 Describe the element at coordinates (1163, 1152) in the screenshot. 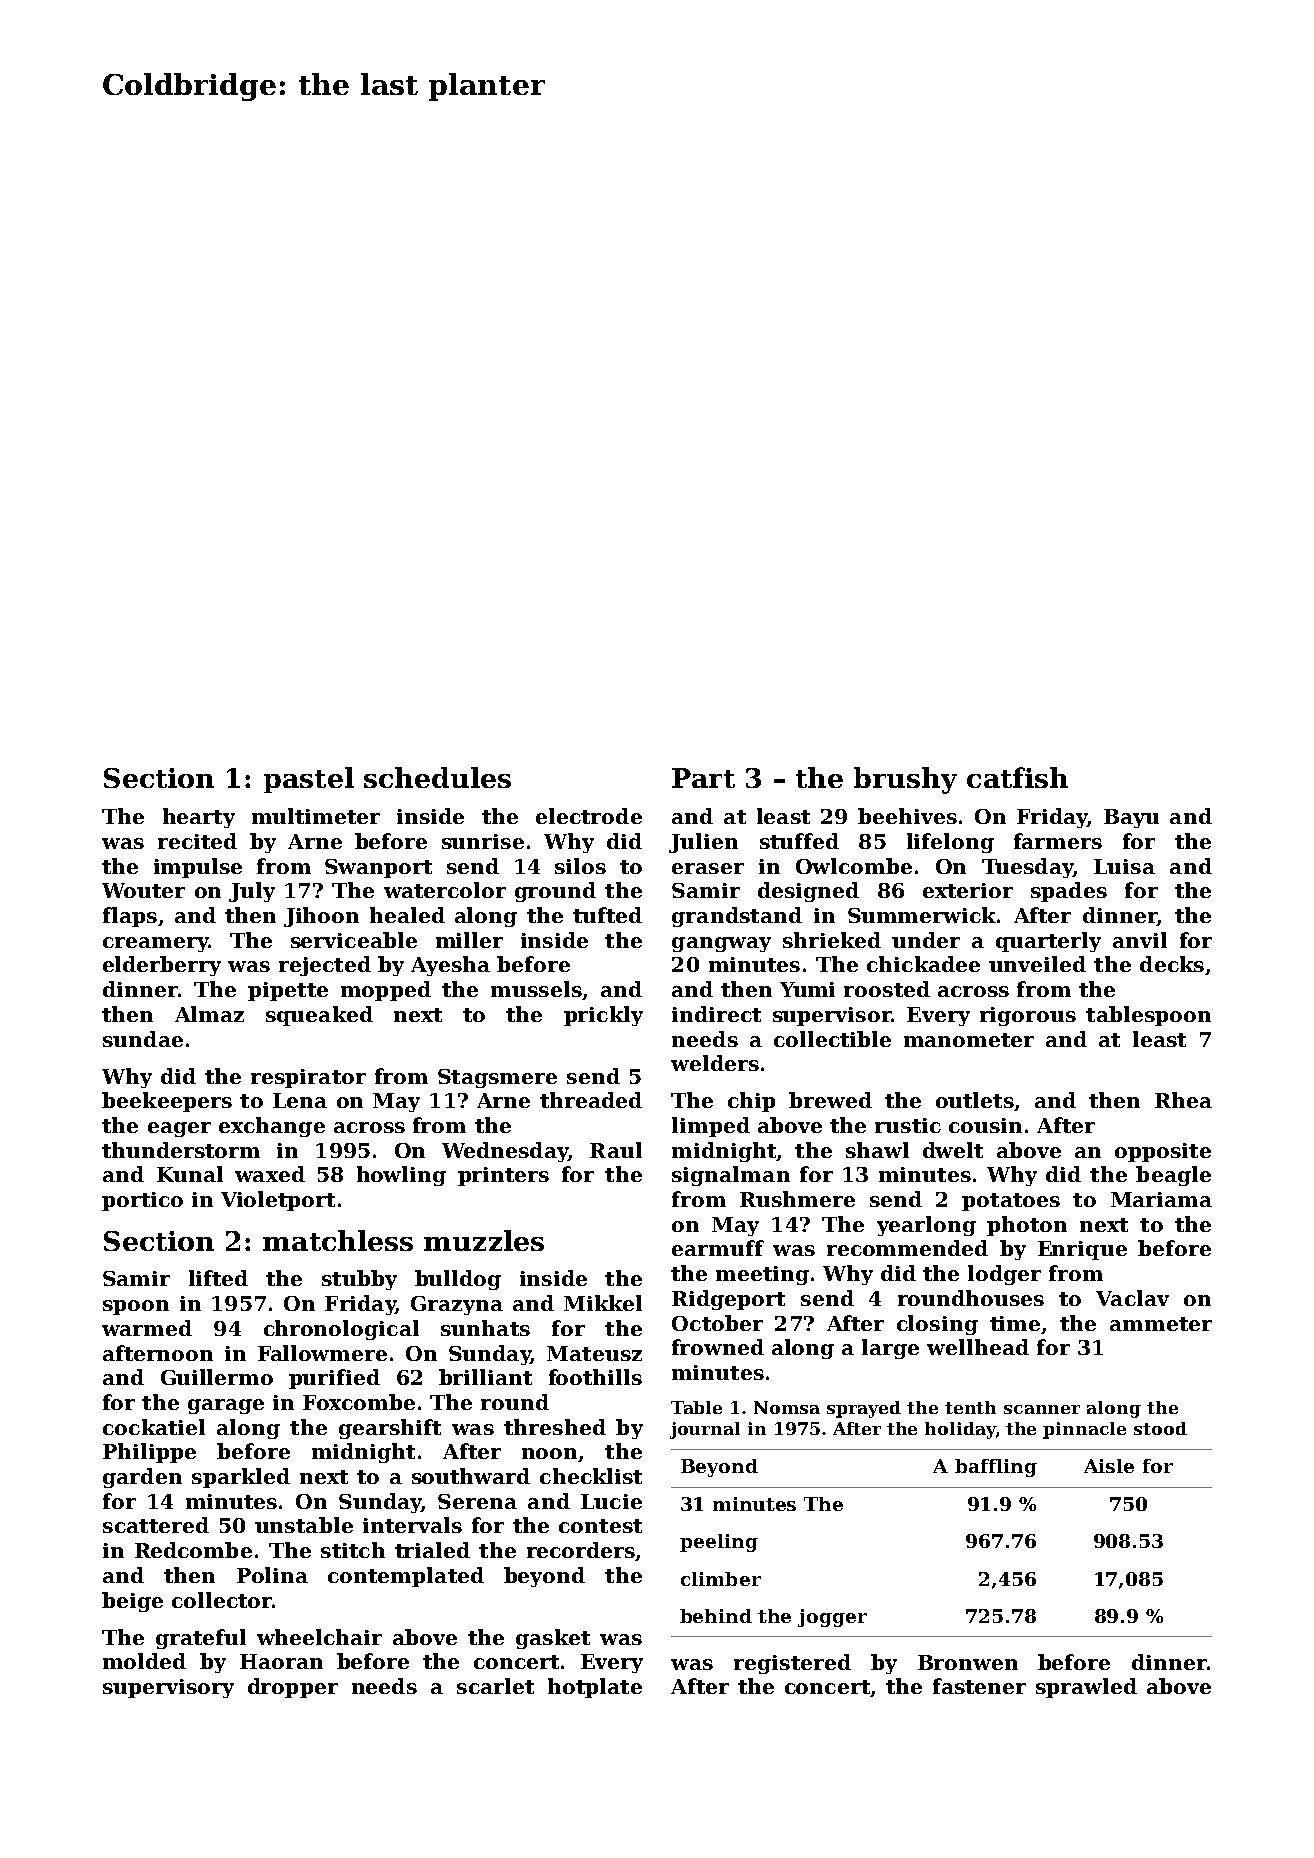

I see `opposite` at that location.
